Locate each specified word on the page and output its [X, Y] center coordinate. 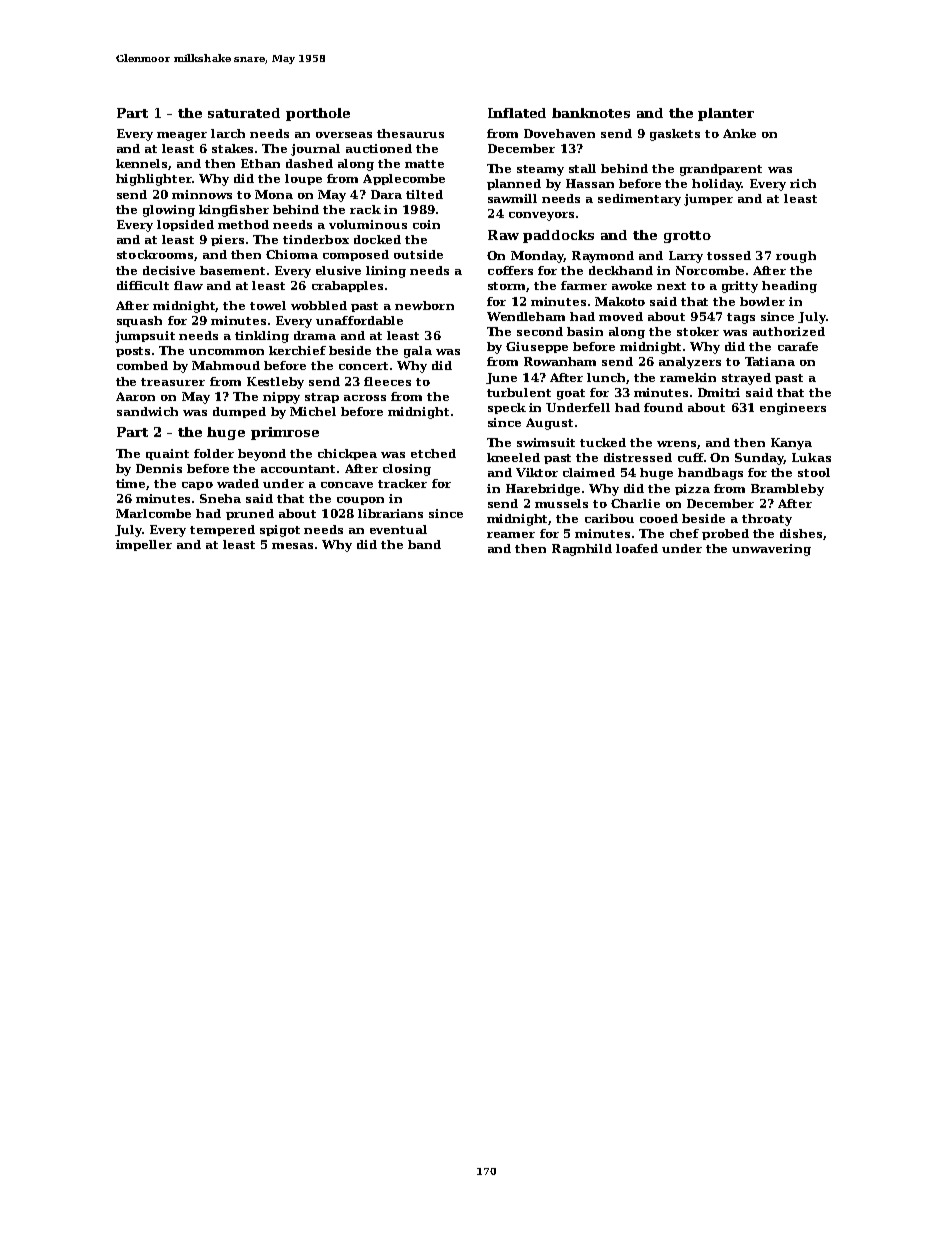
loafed [637, 548]
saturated [244, 113]
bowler [762, 301]
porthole [318, 114]
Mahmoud [226, 365]
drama [315, 335]
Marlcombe [153, 513]
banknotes [591, 113]
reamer [511, 535]
